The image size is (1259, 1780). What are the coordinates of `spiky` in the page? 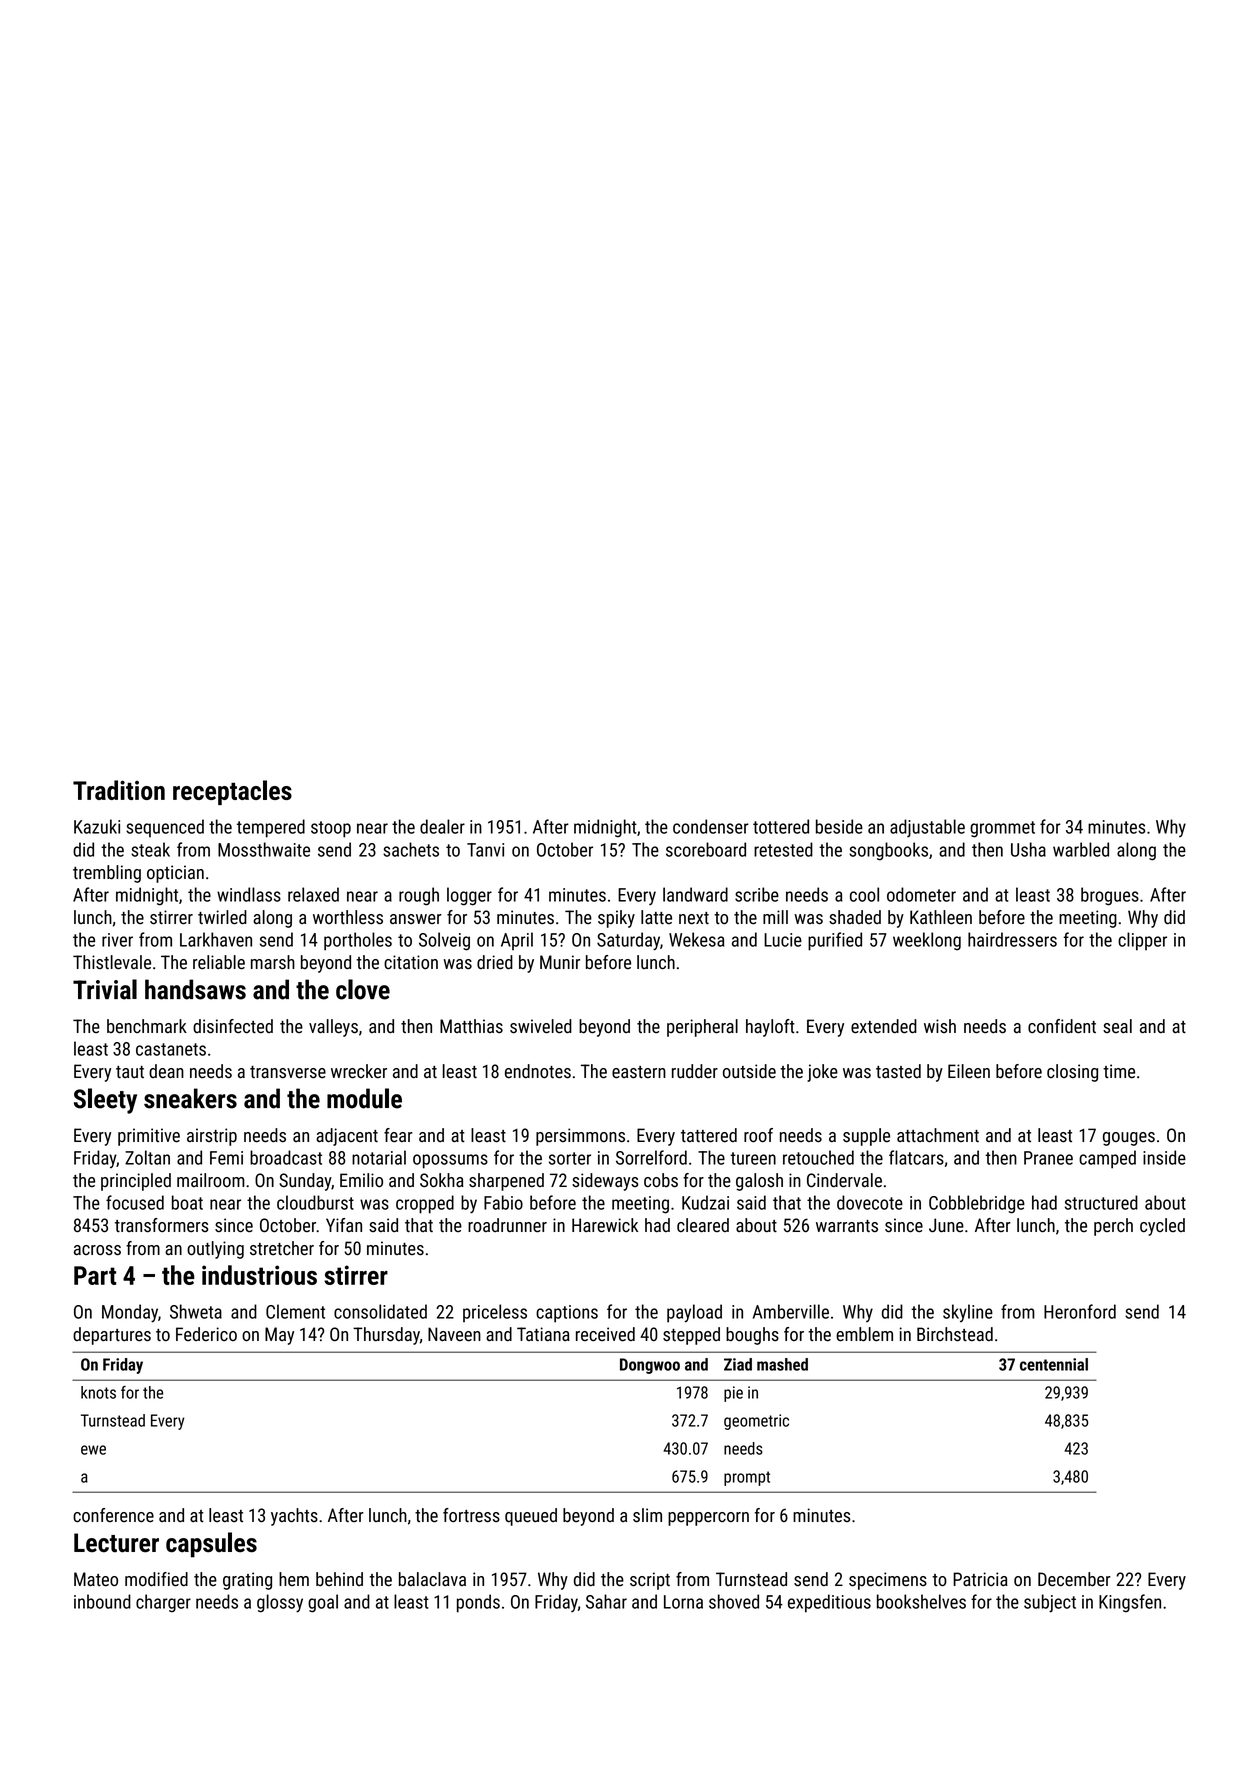 It's located at (616, 919).
